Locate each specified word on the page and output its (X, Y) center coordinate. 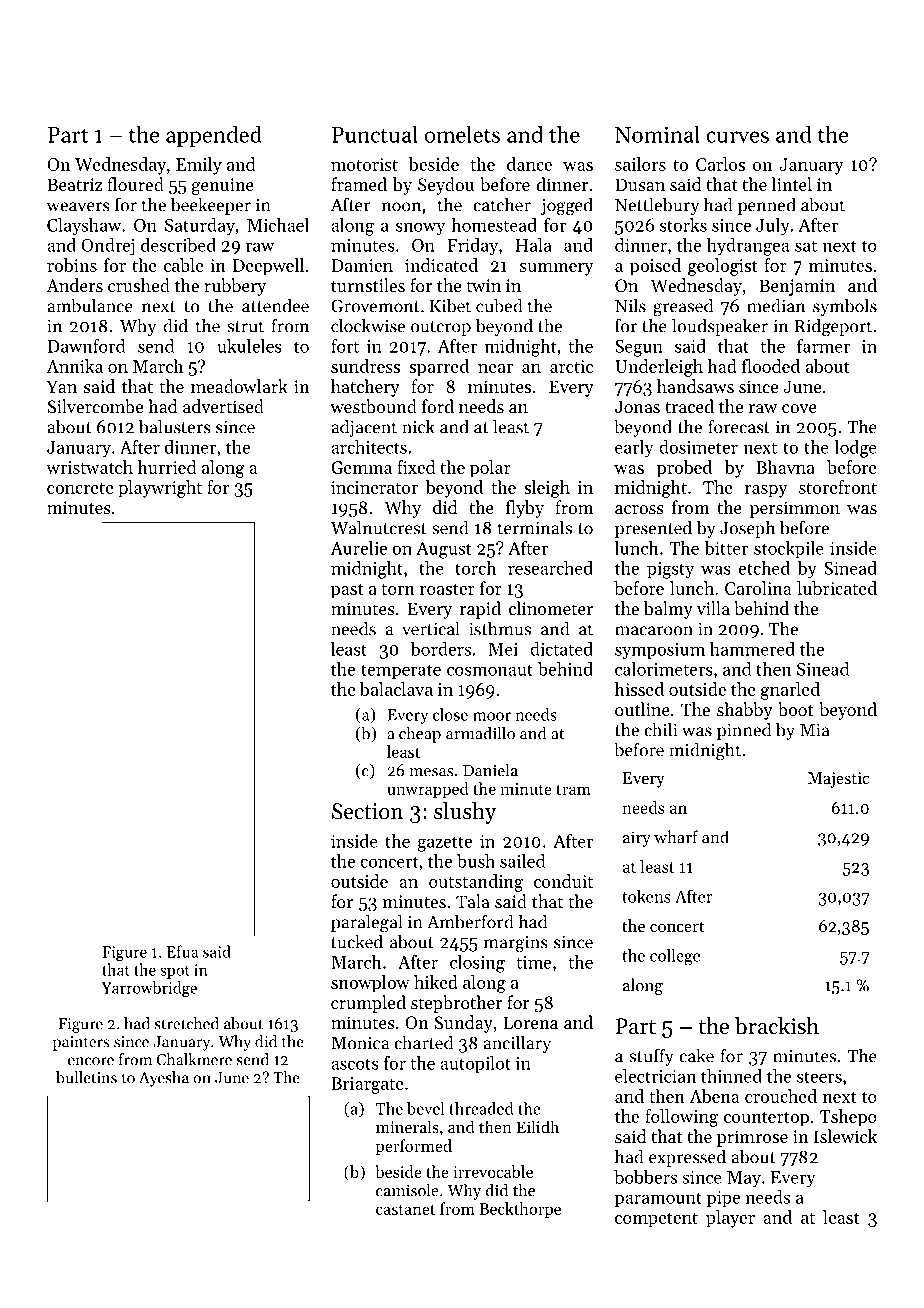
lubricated (837, 588)
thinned (731, 1076)
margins (516, 944)
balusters (175, 426)
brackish (777, 1026)
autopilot (475, 1064)
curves (738, 137)
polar (490, 469)
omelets (462, 134)
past (347, 591)
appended (214, 136)
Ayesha (164, 1079)
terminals (535, 527)
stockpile (789, 549)
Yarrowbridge (149, 989)
